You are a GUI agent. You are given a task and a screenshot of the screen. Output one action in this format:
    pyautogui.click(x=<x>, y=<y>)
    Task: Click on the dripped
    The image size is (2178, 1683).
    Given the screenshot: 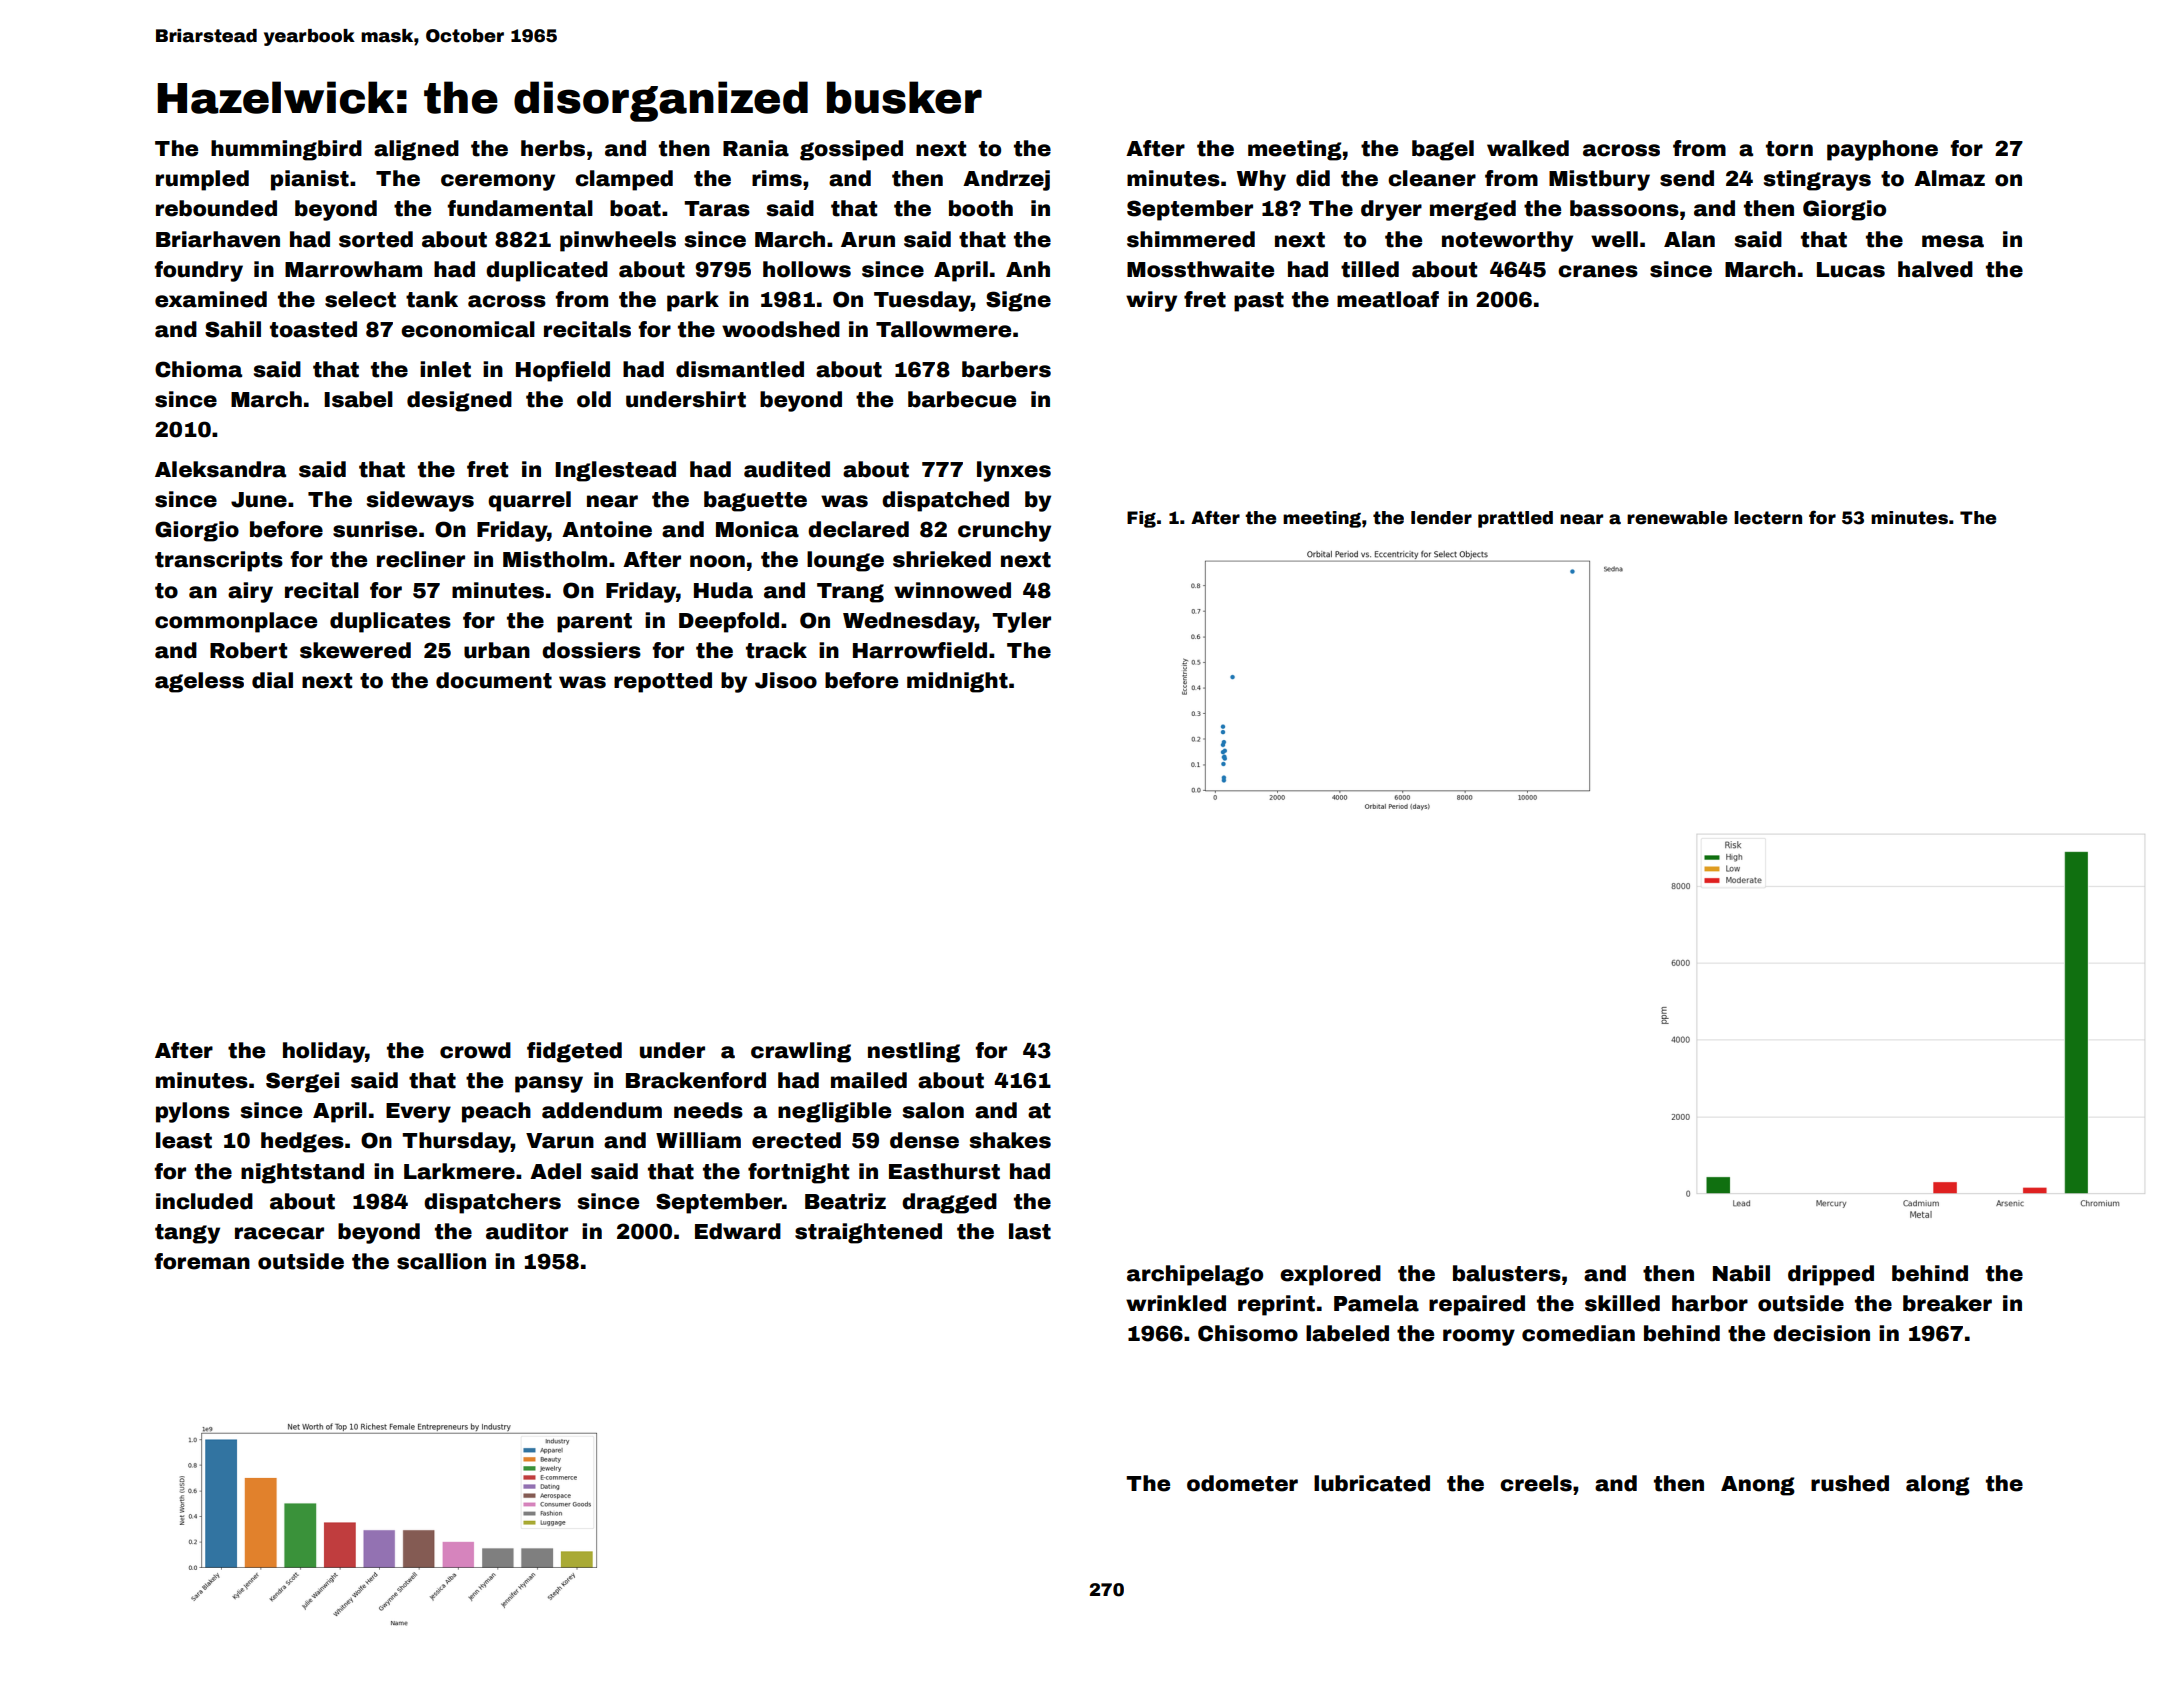 What is the action you would take?
    pyautogui.click(x=1831, y=1275)
